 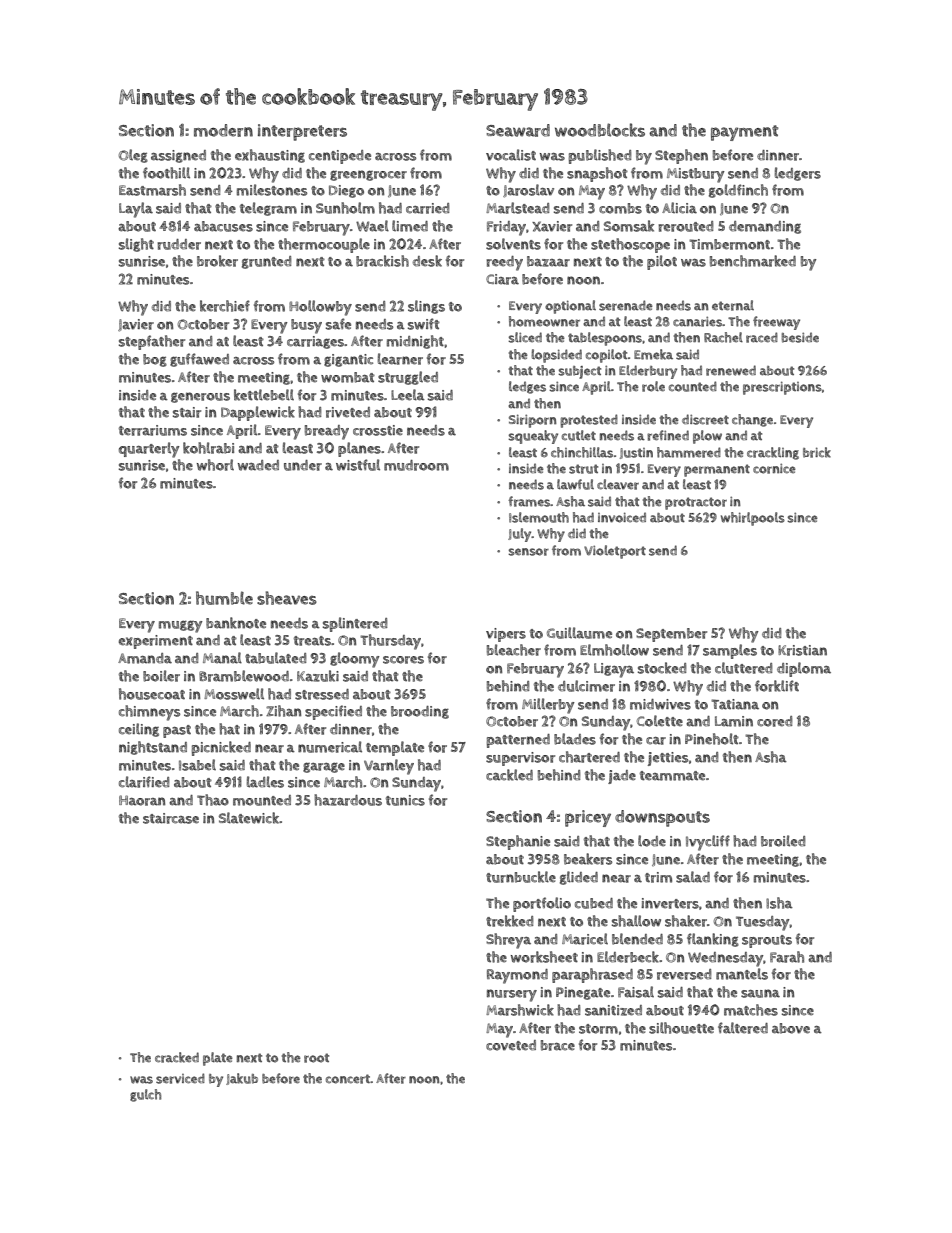 I want to click on payment, so click(x=744, y=133).
